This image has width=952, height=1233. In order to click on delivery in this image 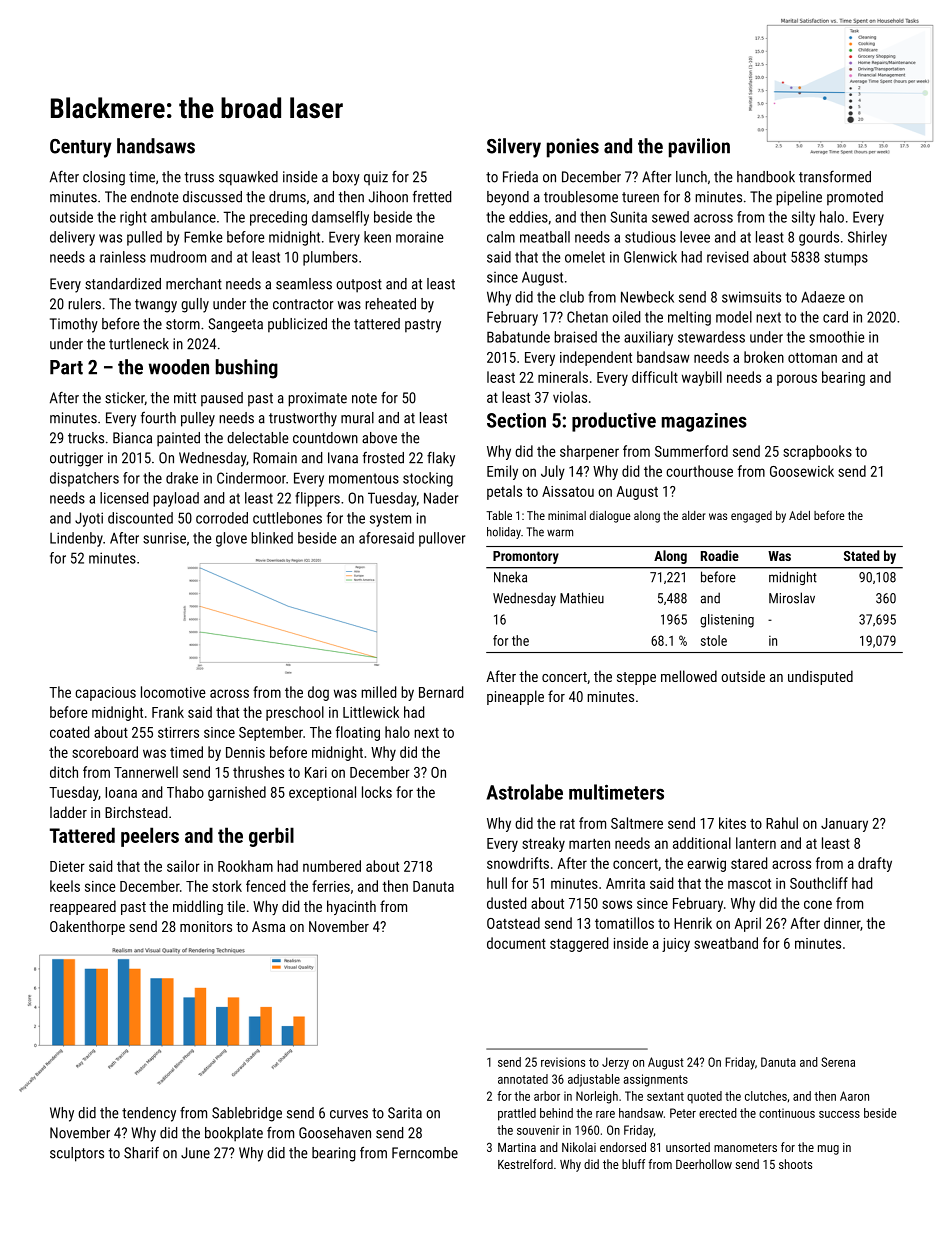, I will do `click(72, 238)`.
